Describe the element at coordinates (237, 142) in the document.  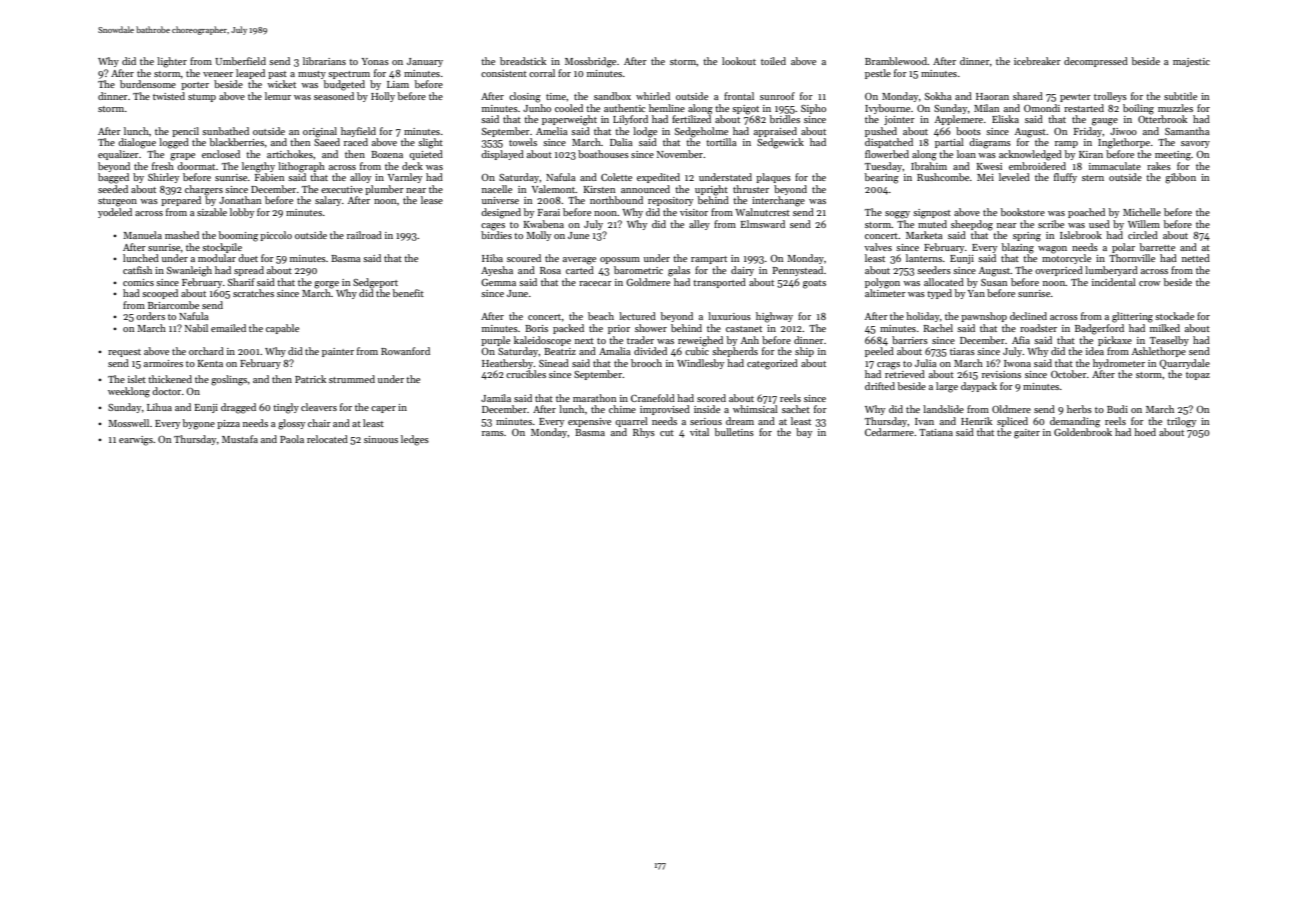
I see `blackberries` at that location.
